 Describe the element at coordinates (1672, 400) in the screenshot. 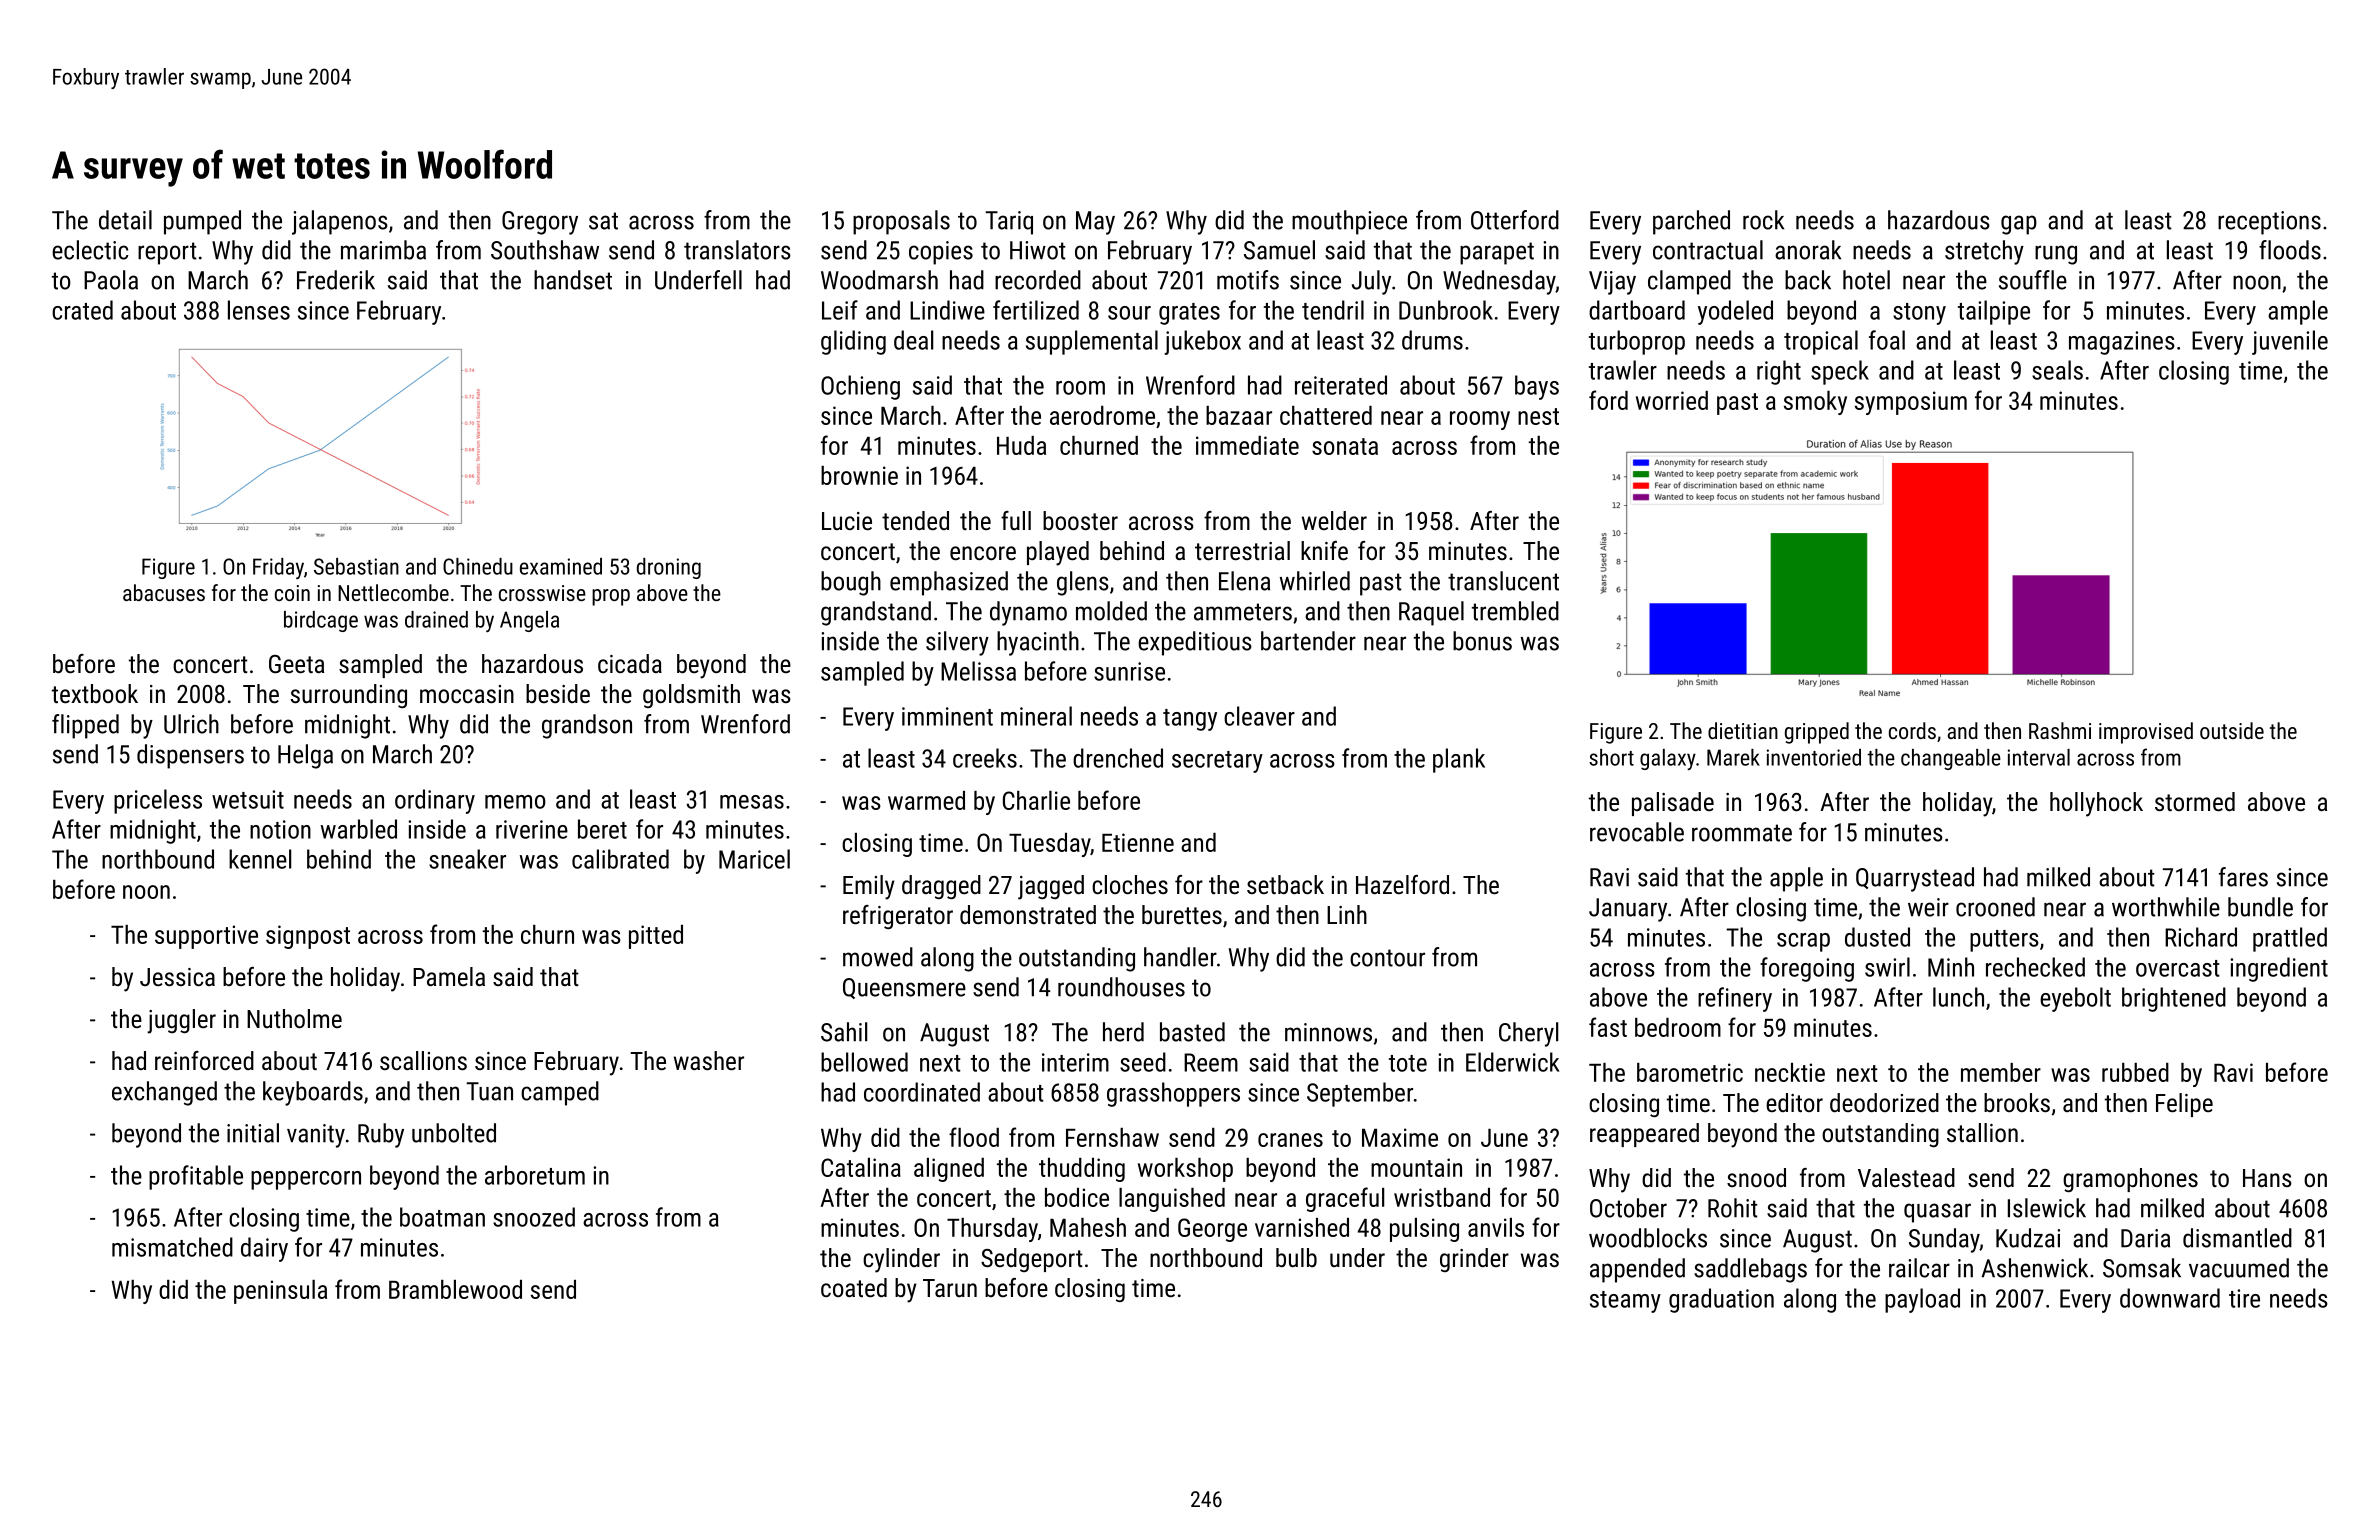

I see `worried` at that location.
